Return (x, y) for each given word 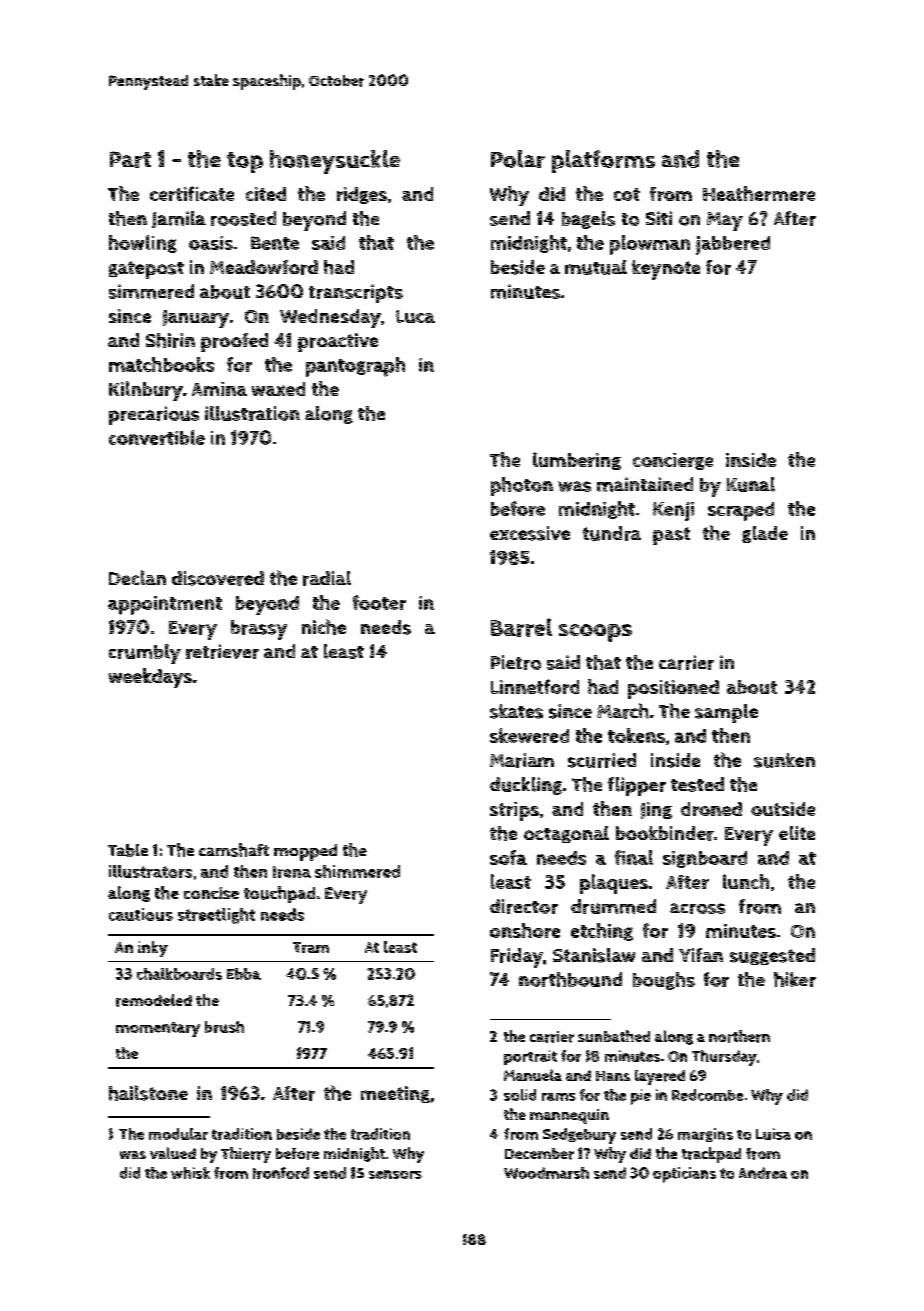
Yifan (701, 955)
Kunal (751, 484)
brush (224, 1027)
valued (173, 1153)
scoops (595, 633)
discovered (218, 578)
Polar (518, 159)
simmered (151, 291)
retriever (222, 651)
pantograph (355, 367)
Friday (517, 958)
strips (514, 811)
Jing (656, 810)
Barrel (521, 627)
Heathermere (759, 193)
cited (266, 194)
